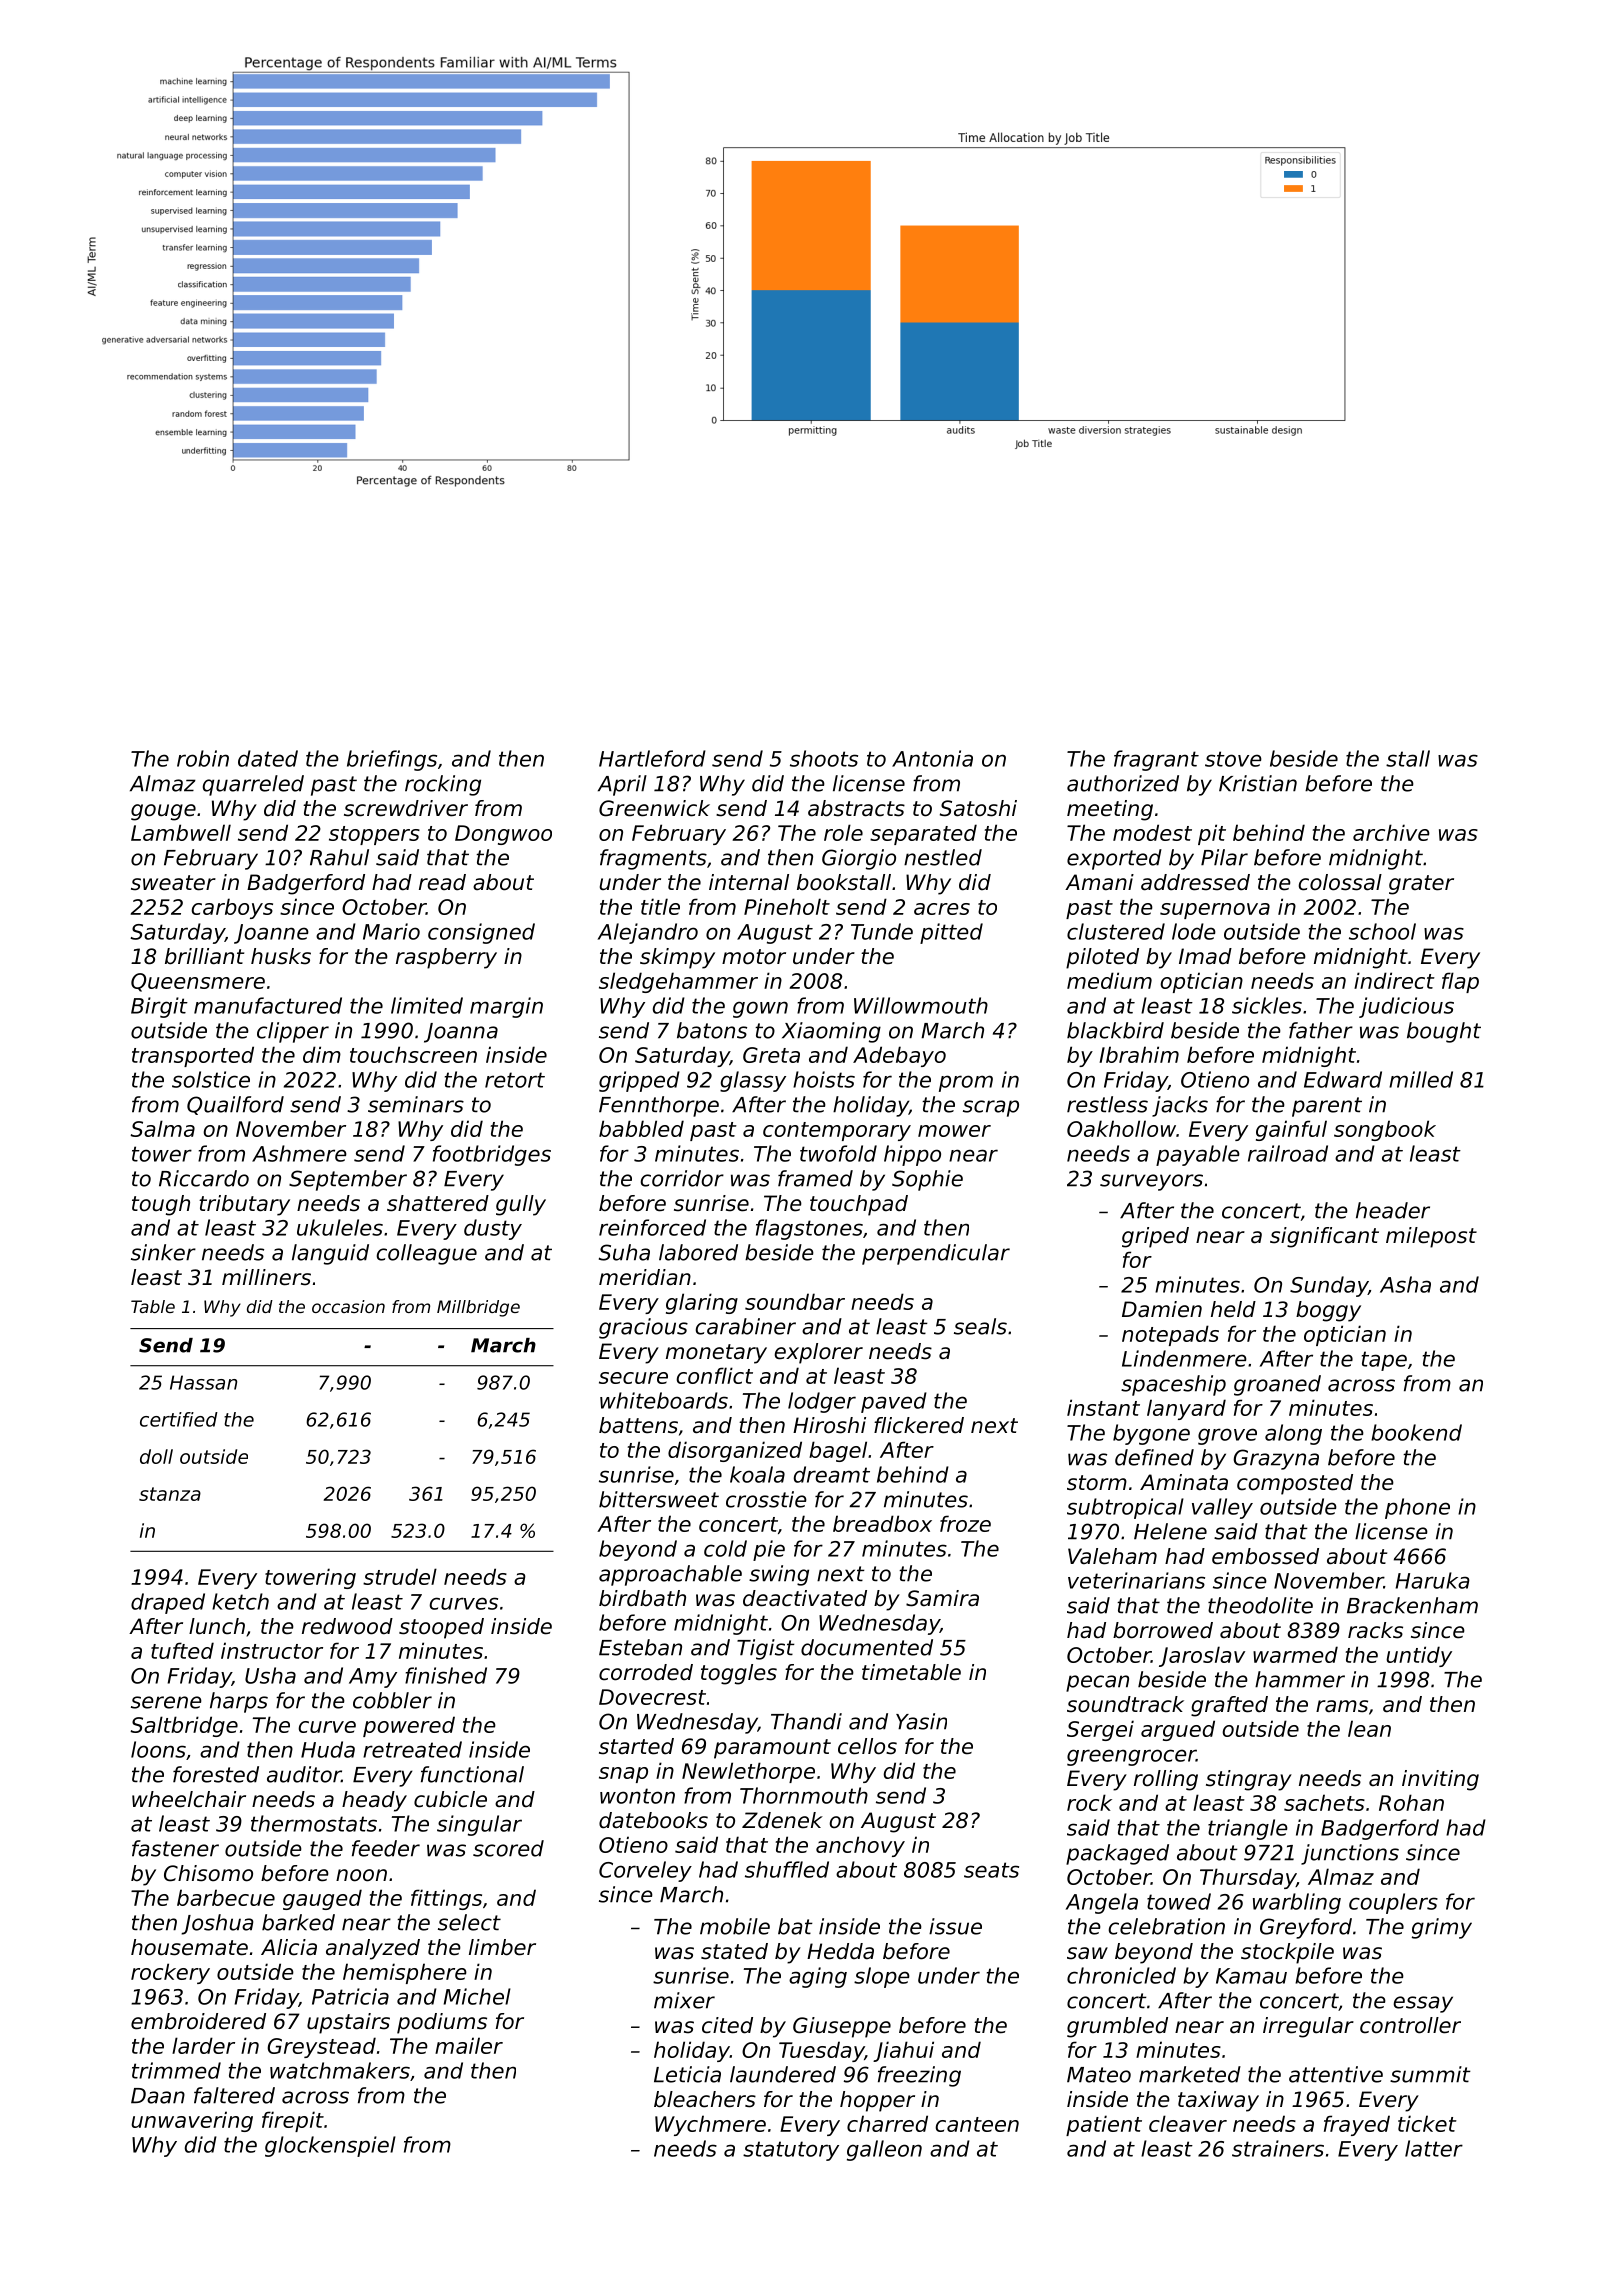 This page has width=1620, height=2292. I want to click on loons, so click(158, 1749).
